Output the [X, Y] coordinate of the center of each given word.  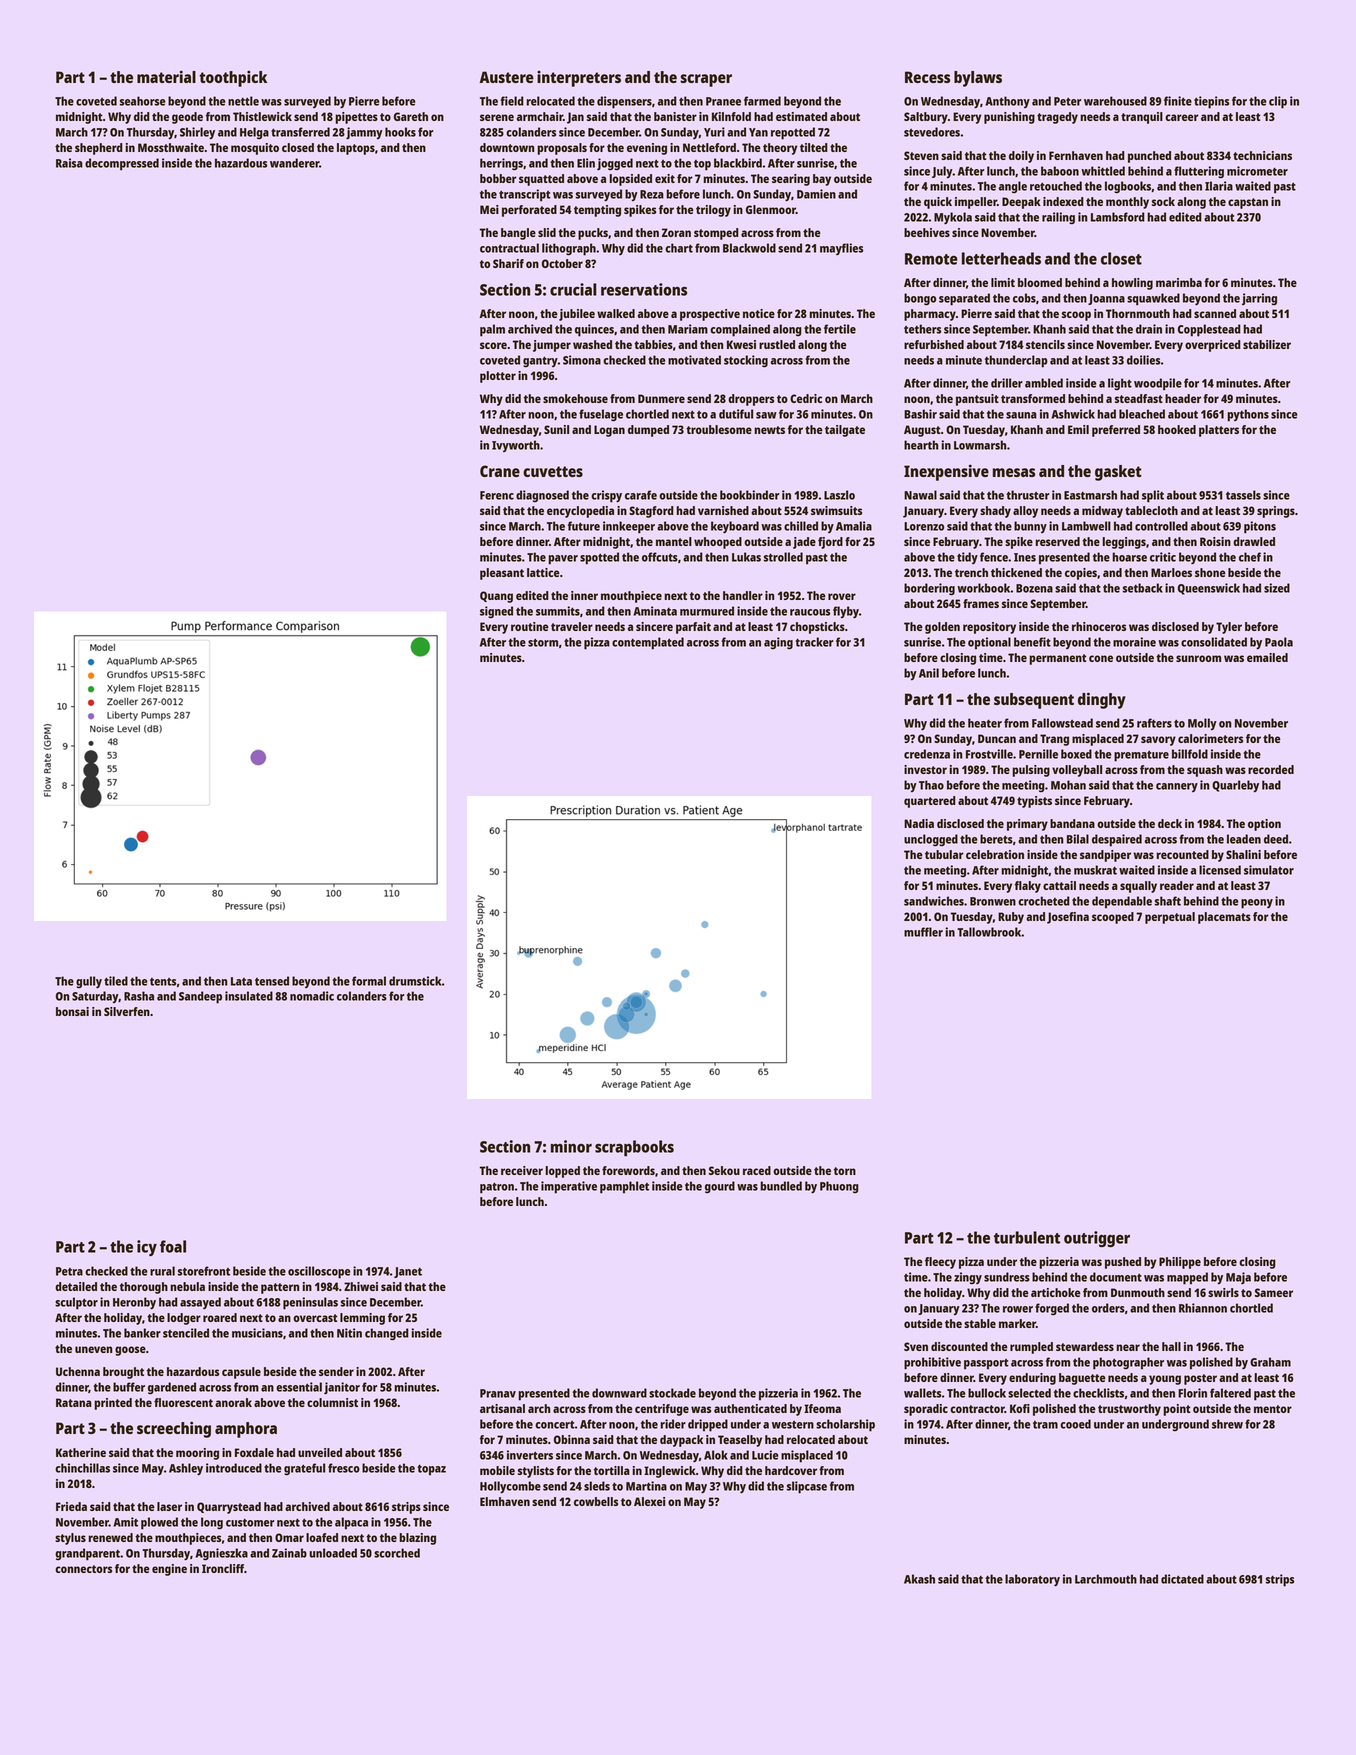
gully [89, 982]
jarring [1259, 299]
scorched [397, 1553]
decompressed [122, 164]
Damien [816, 194]
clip [1278, 102]
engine [169, 1570]
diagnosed [542, 496]
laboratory [1032, 1580]
